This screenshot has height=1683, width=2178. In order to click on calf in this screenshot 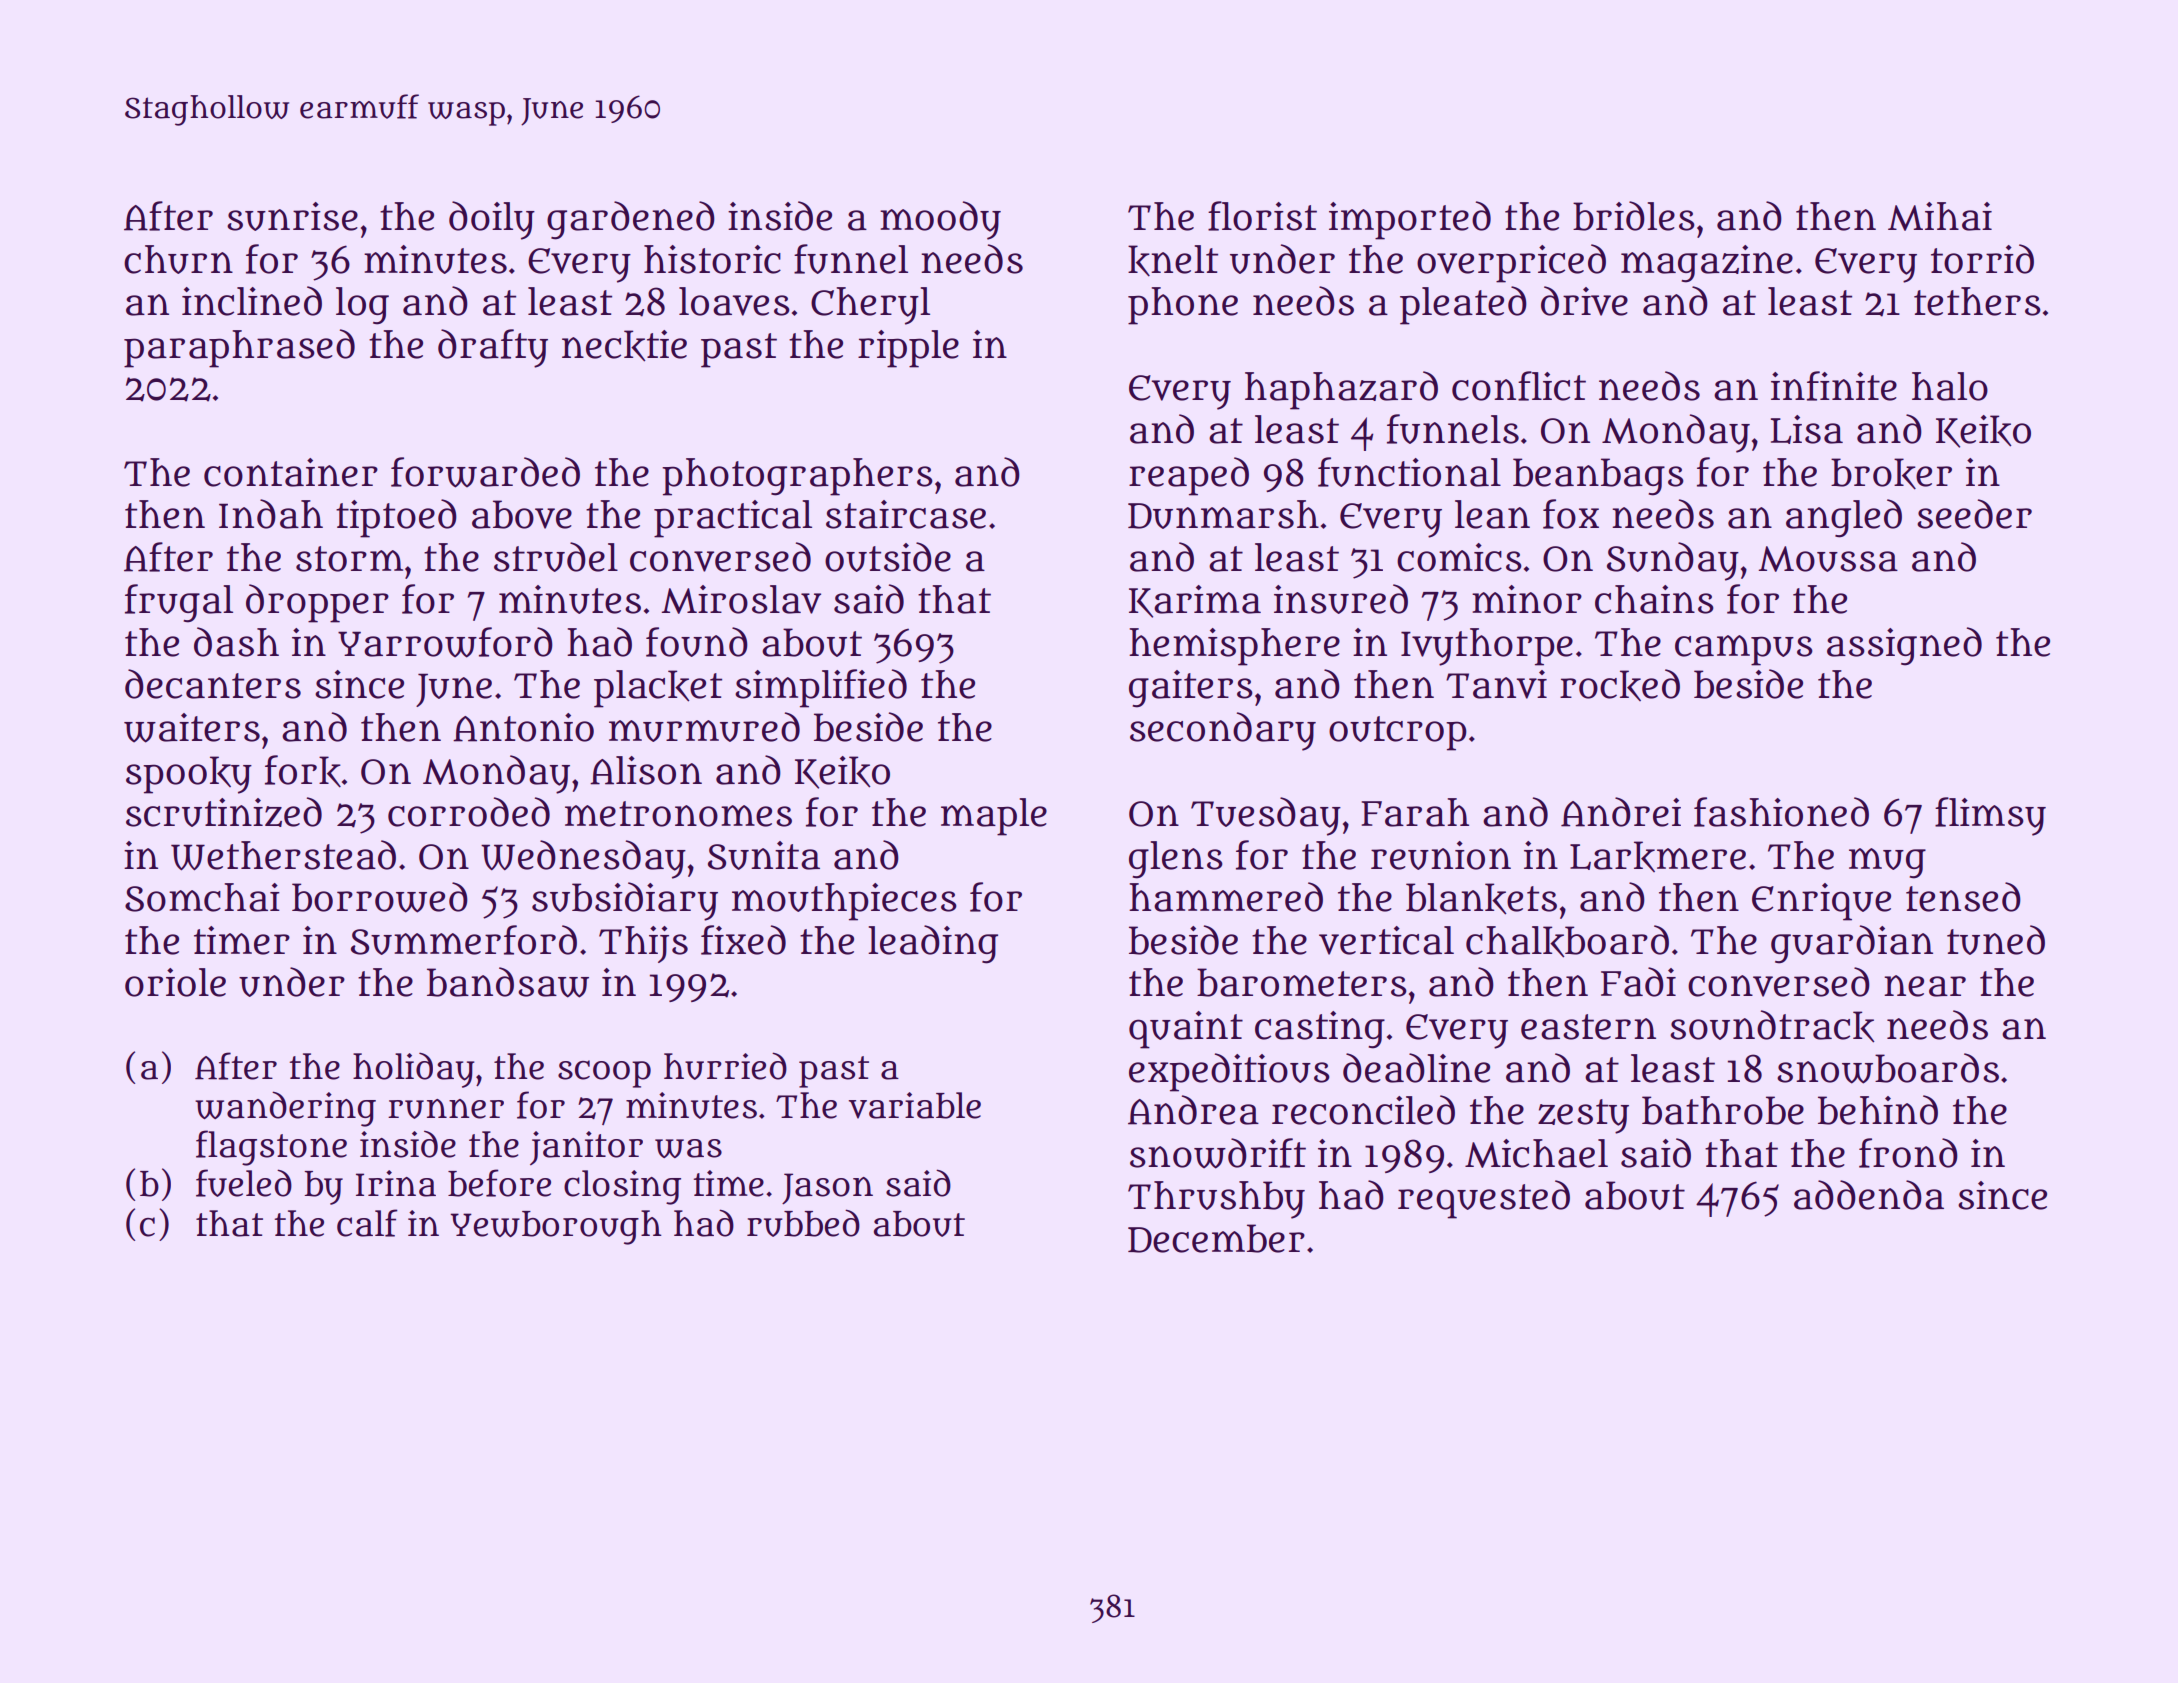, I will do `click(367, 1223)`.
